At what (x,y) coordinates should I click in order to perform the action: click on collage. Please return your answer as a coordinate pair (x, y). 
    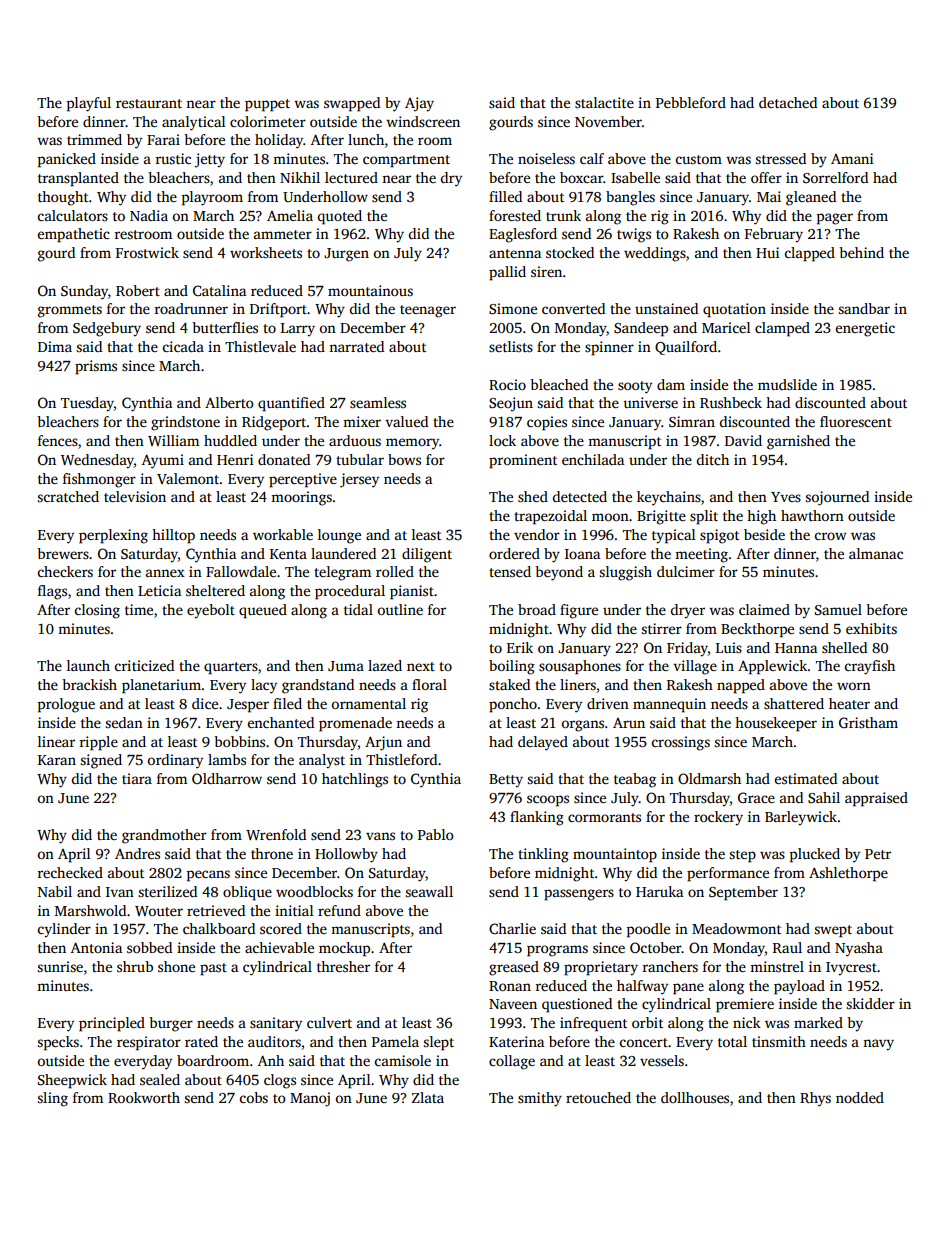
    Looking at the image, I should click on (512, 1062).
